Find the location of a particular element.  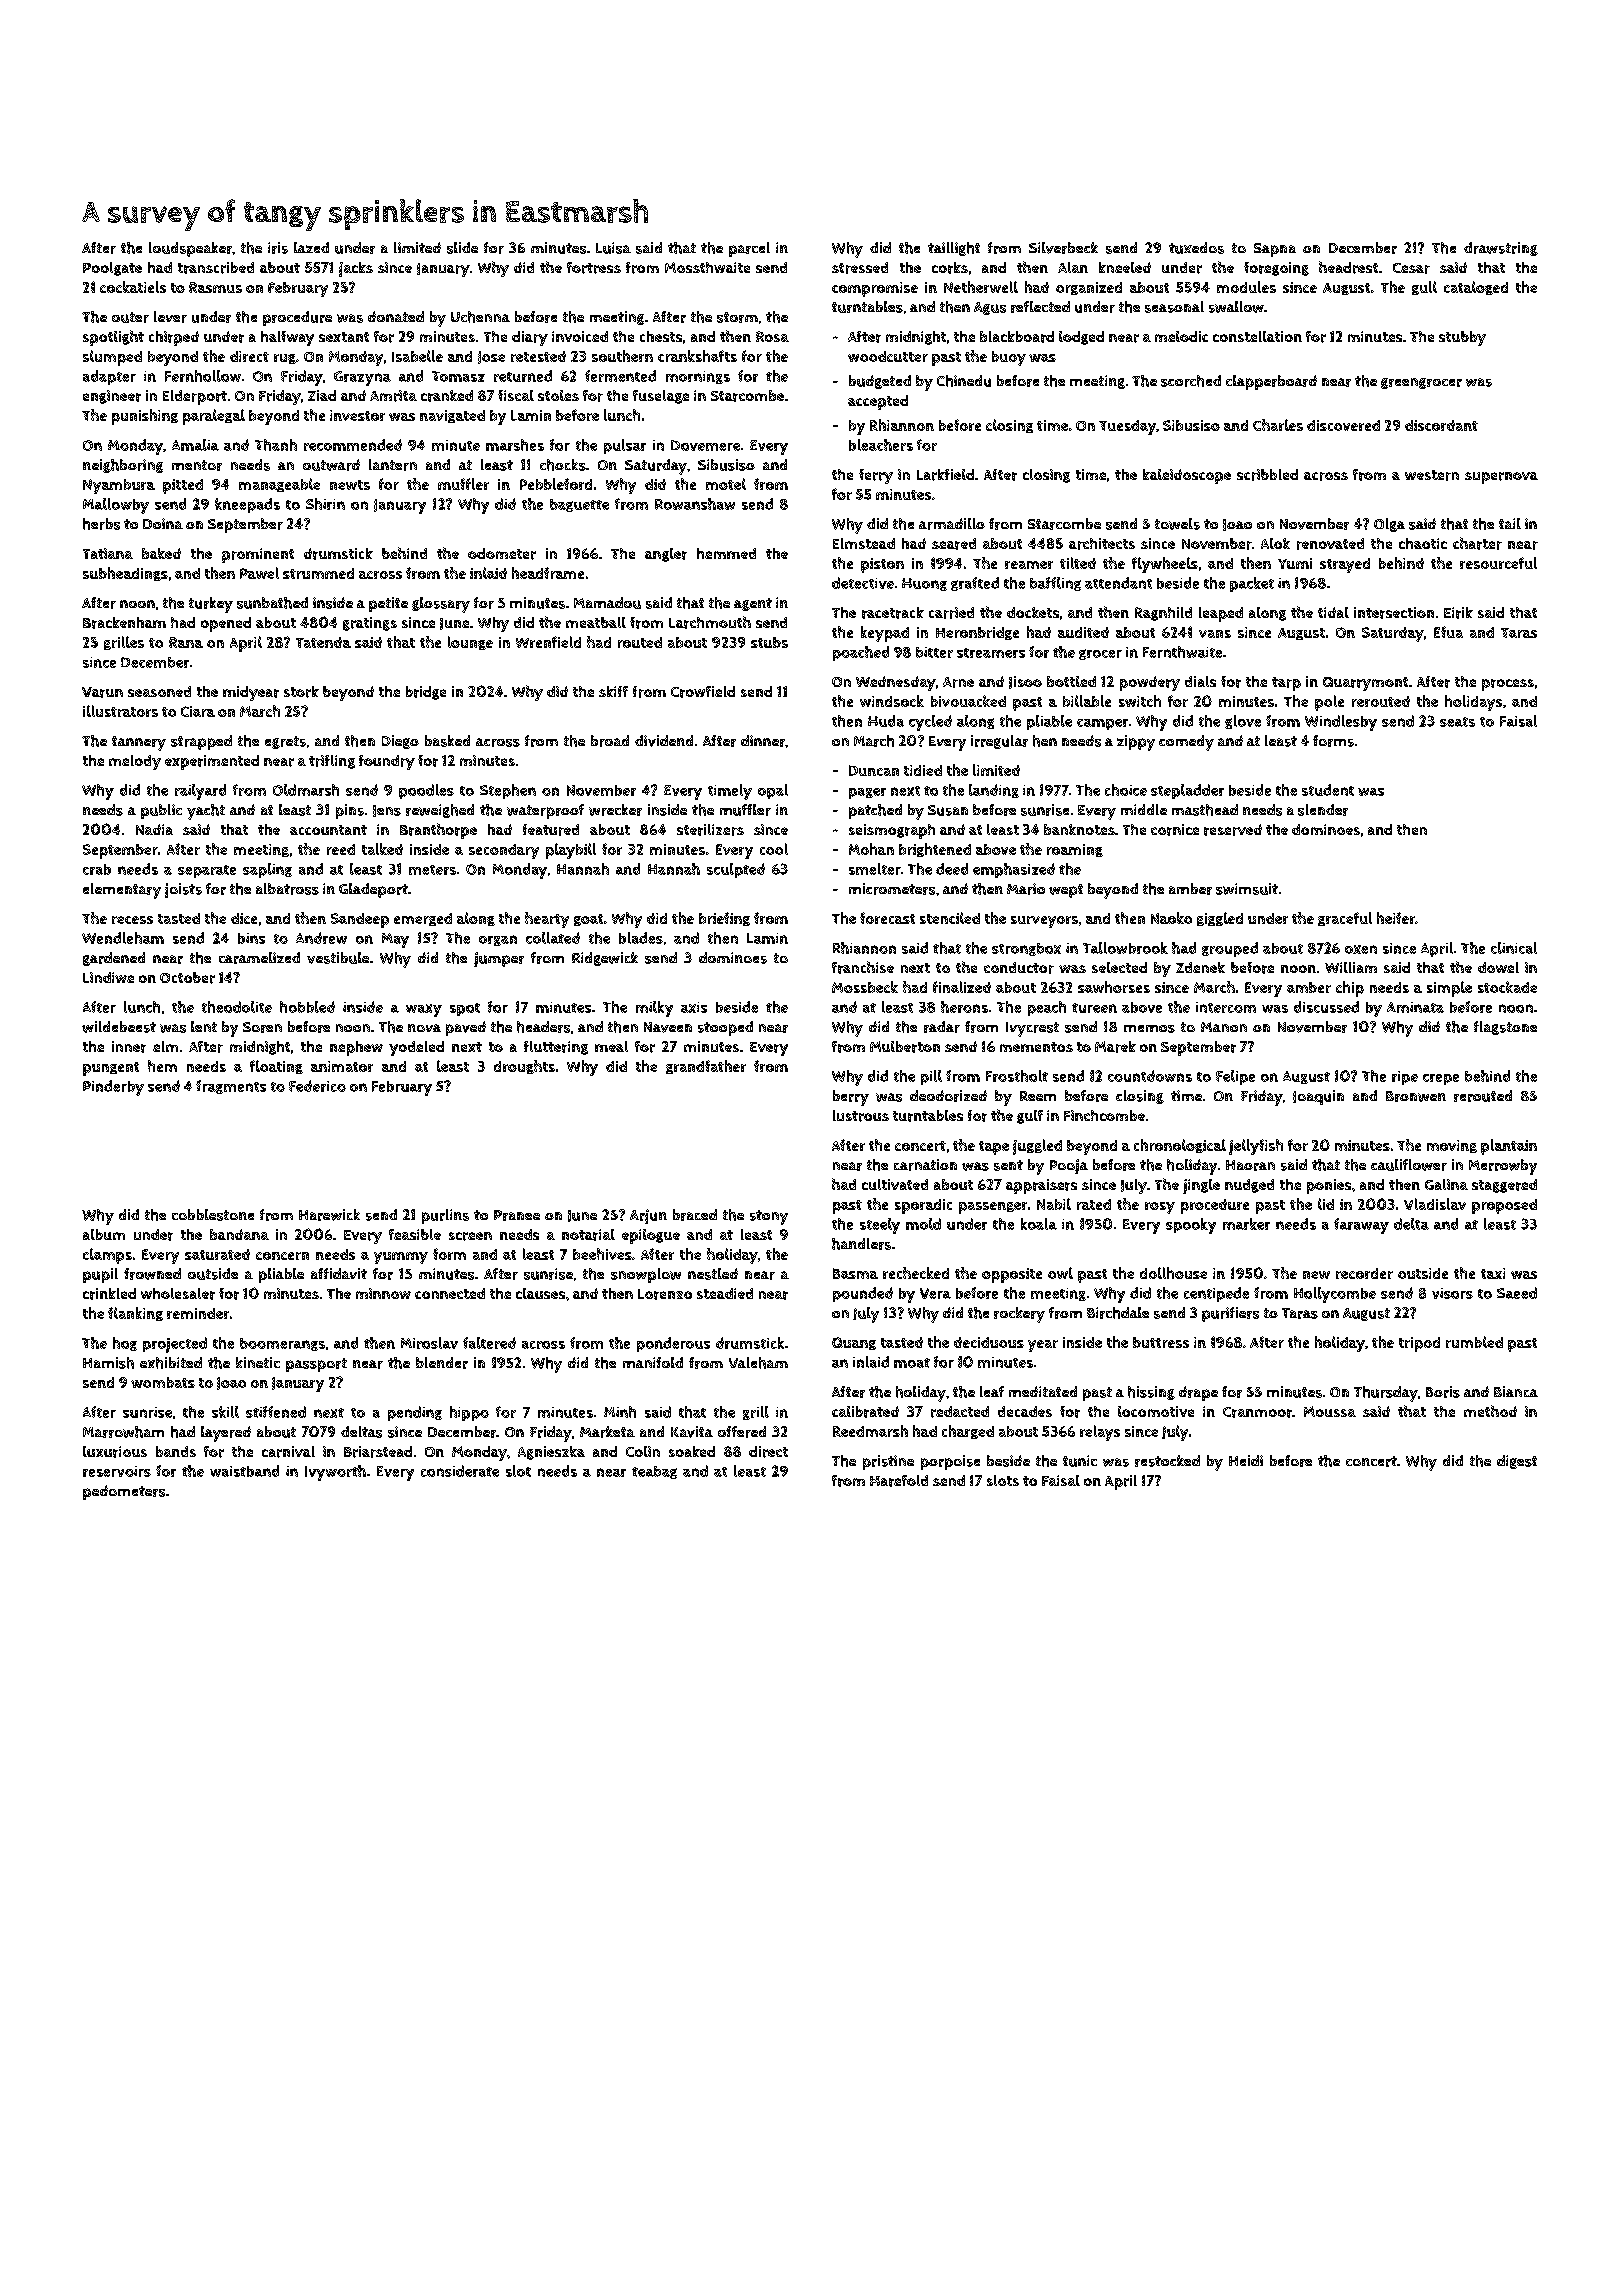

tannery is located at coordinates (139, 743).
